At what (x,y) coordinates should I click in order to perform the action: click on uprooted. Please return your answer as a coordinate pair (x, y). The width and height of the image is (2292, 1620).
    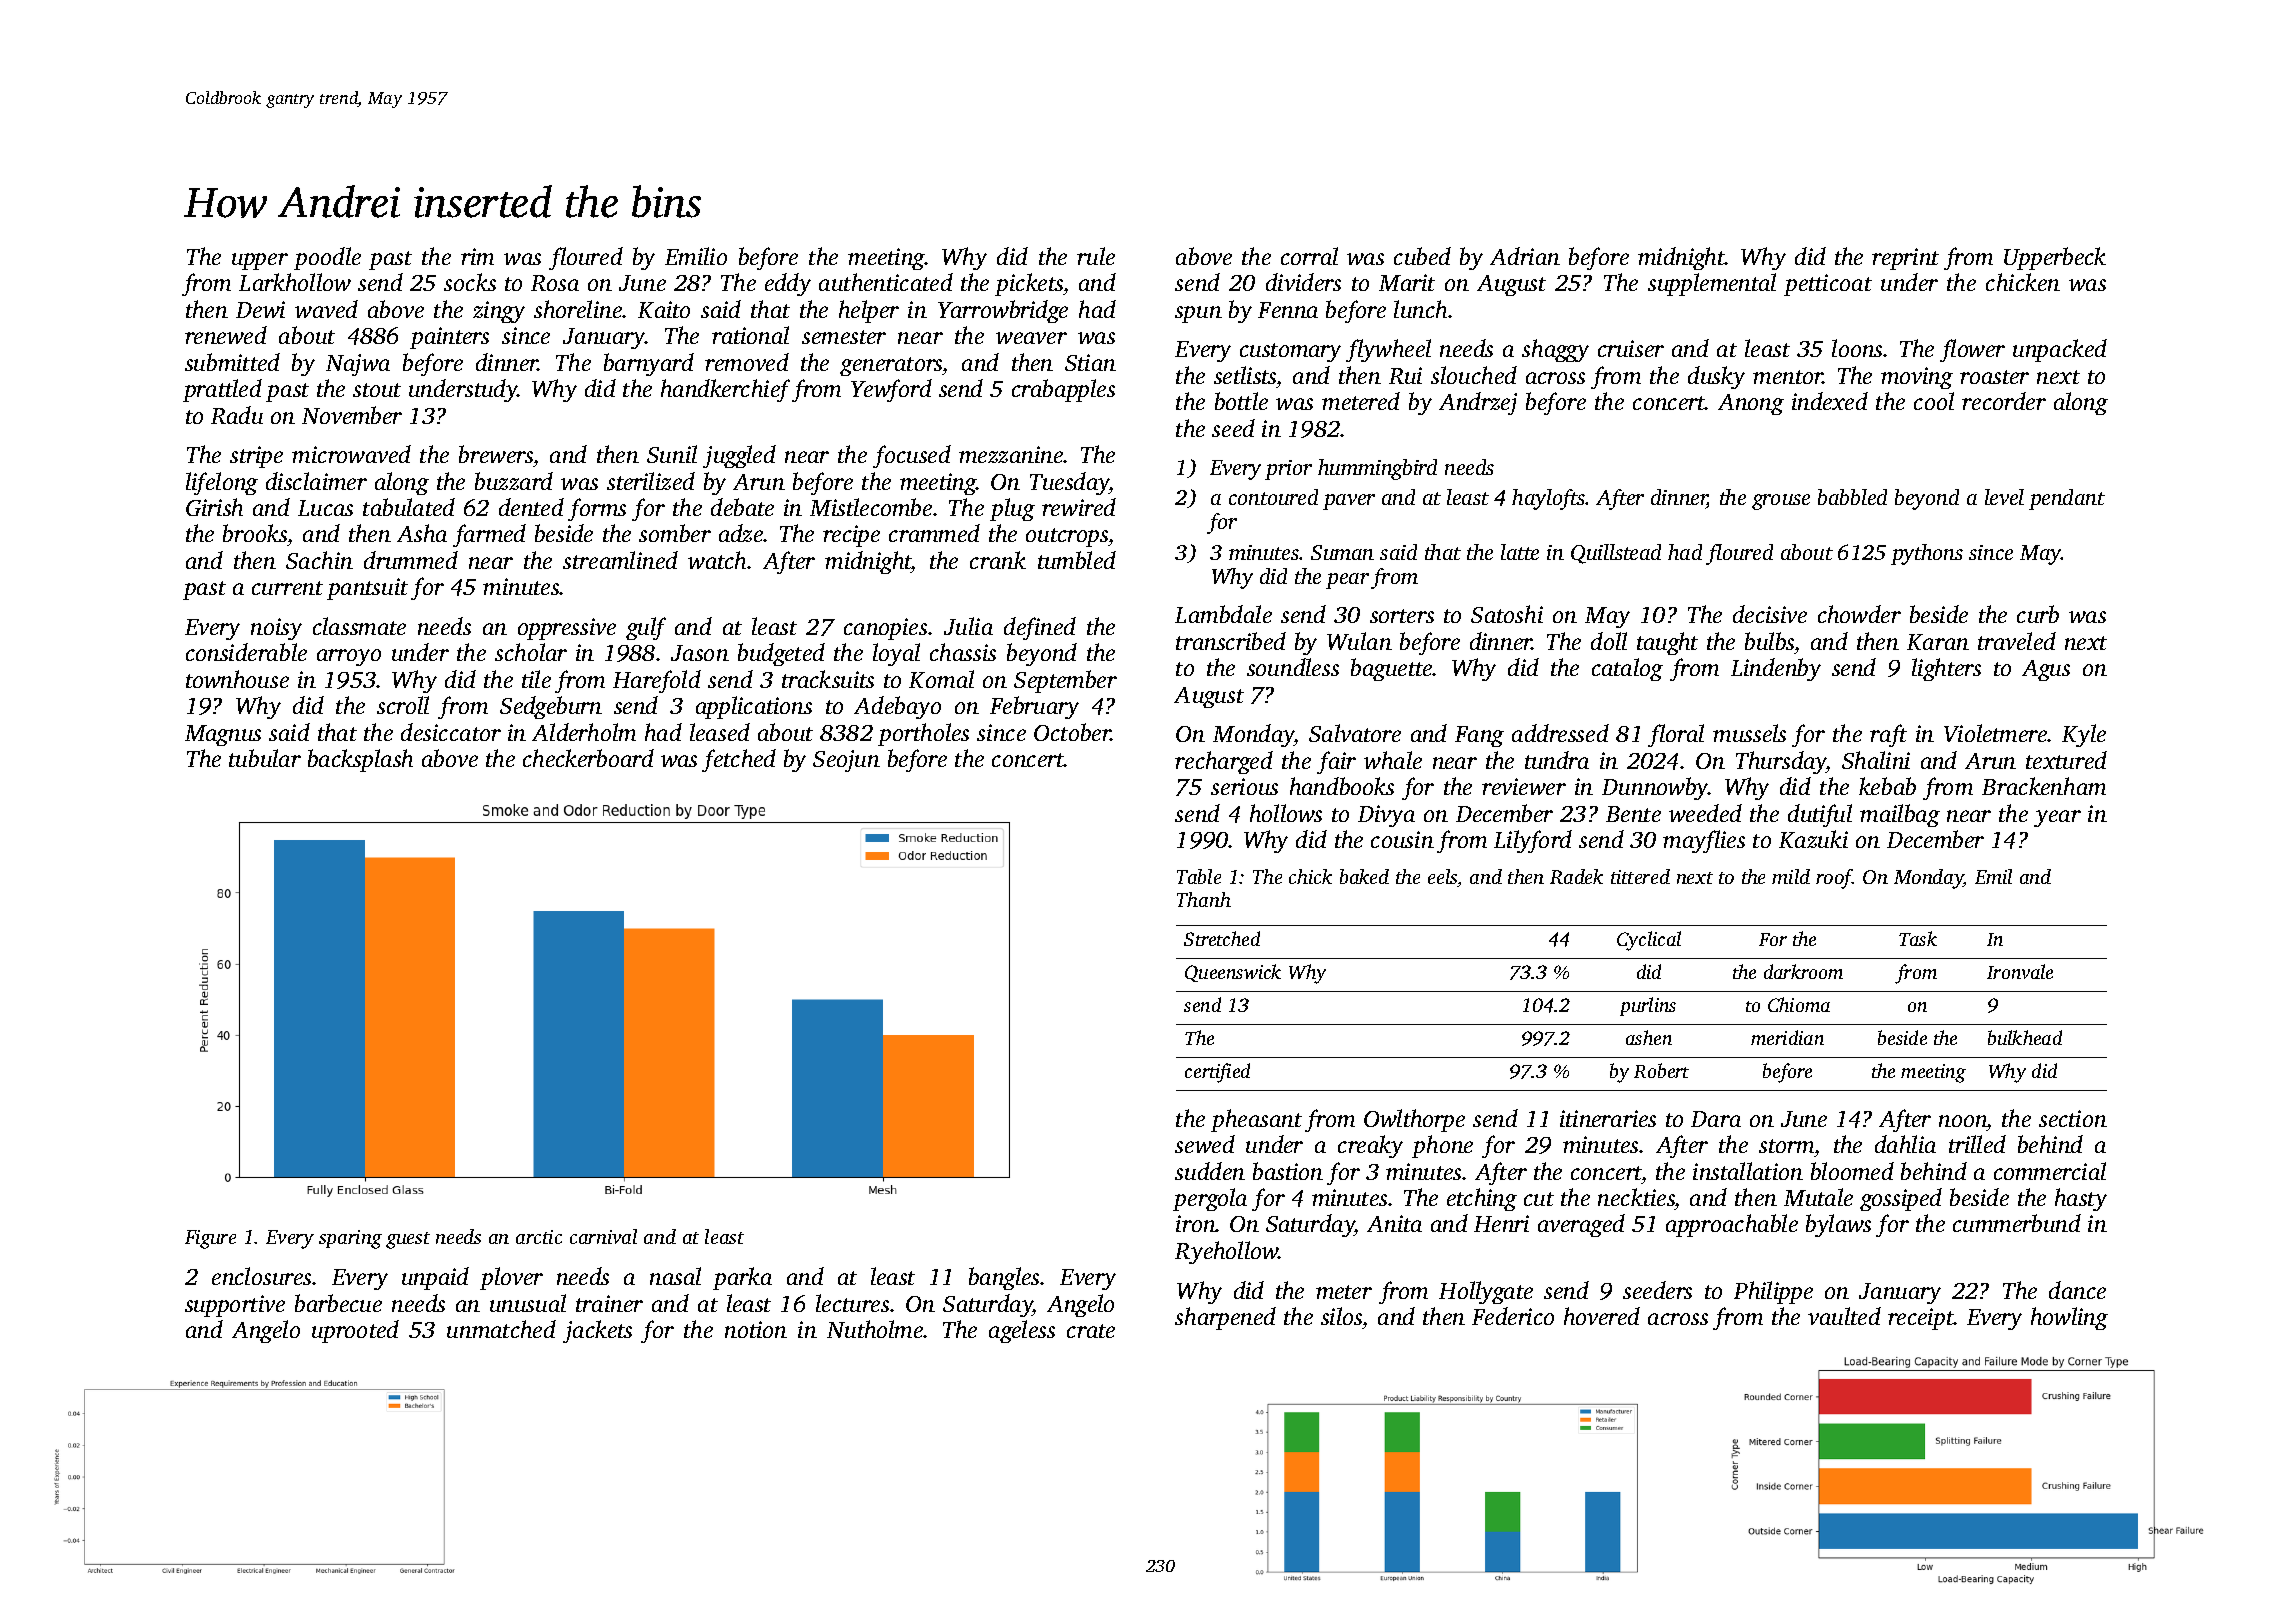
    Looking at the image, I should click on (355, 1331).
